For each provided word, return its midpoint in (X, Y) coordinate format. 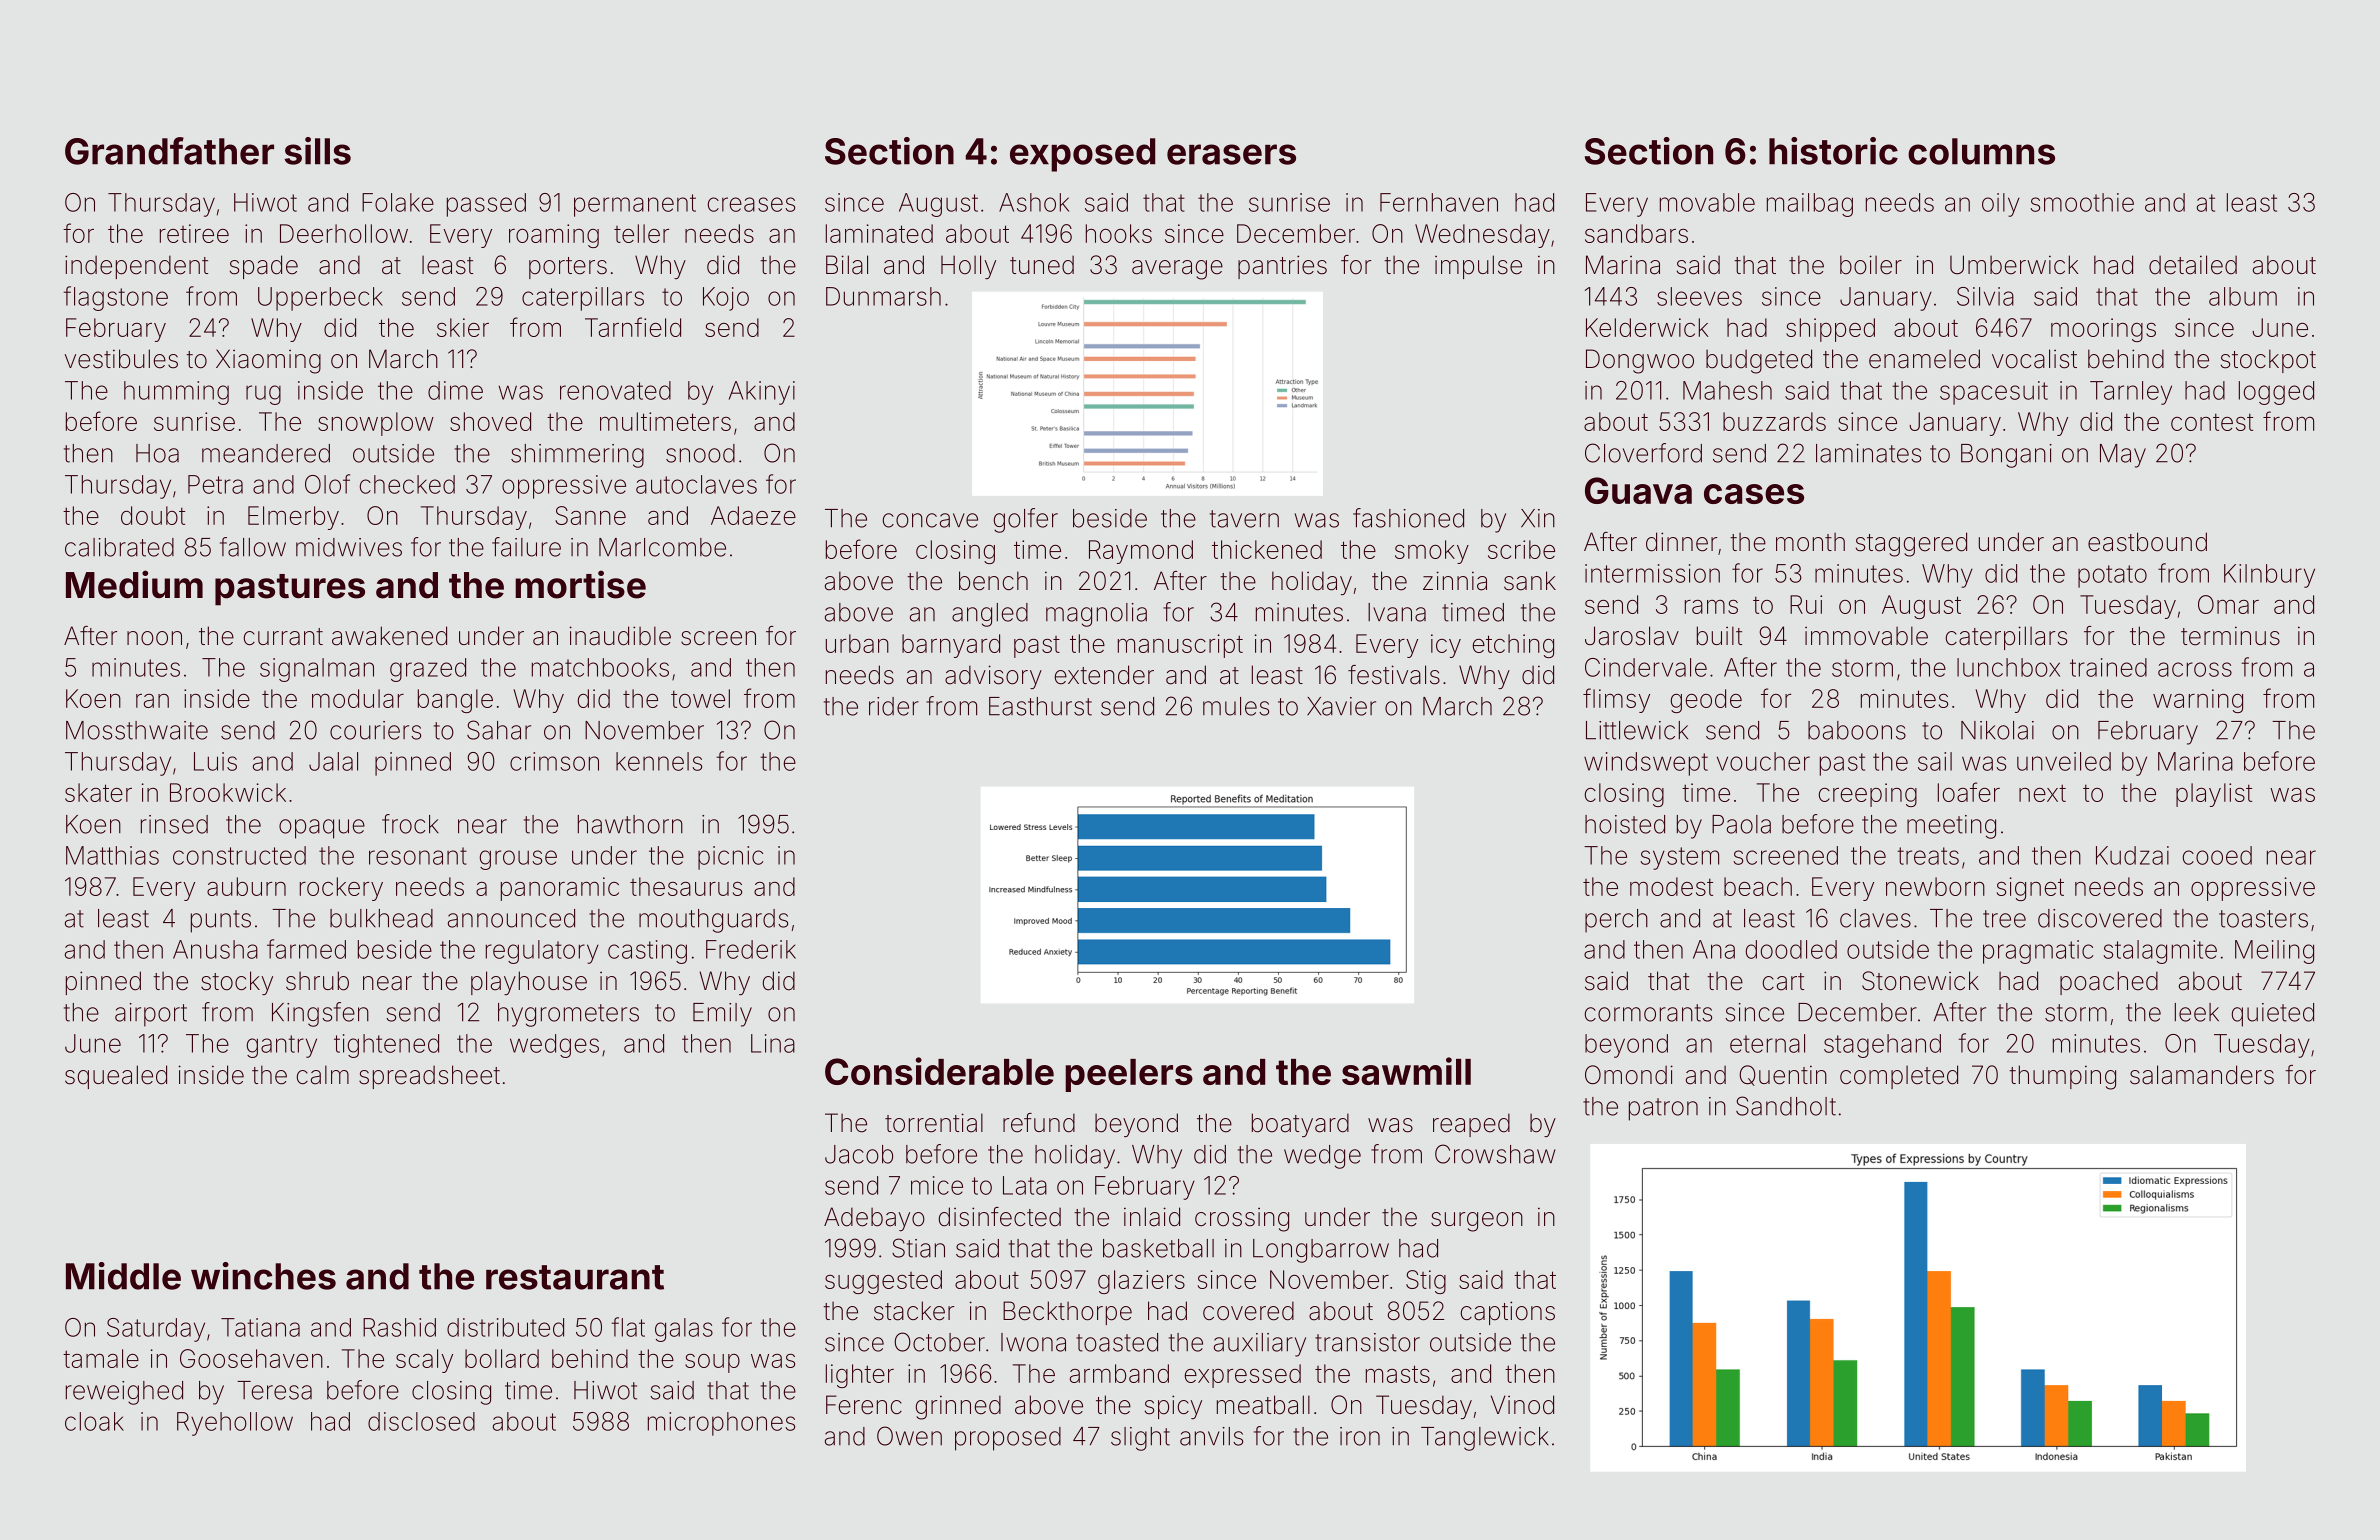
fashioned (1408, 518)
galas (684, 1330)
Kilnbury (2269, 576)
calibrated (119, 547)
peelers (1129, 1075)
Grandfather (169, 151)
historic (1833, 151)
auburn (246, 886)
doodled (1791, 949)
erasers (1231, 154)
